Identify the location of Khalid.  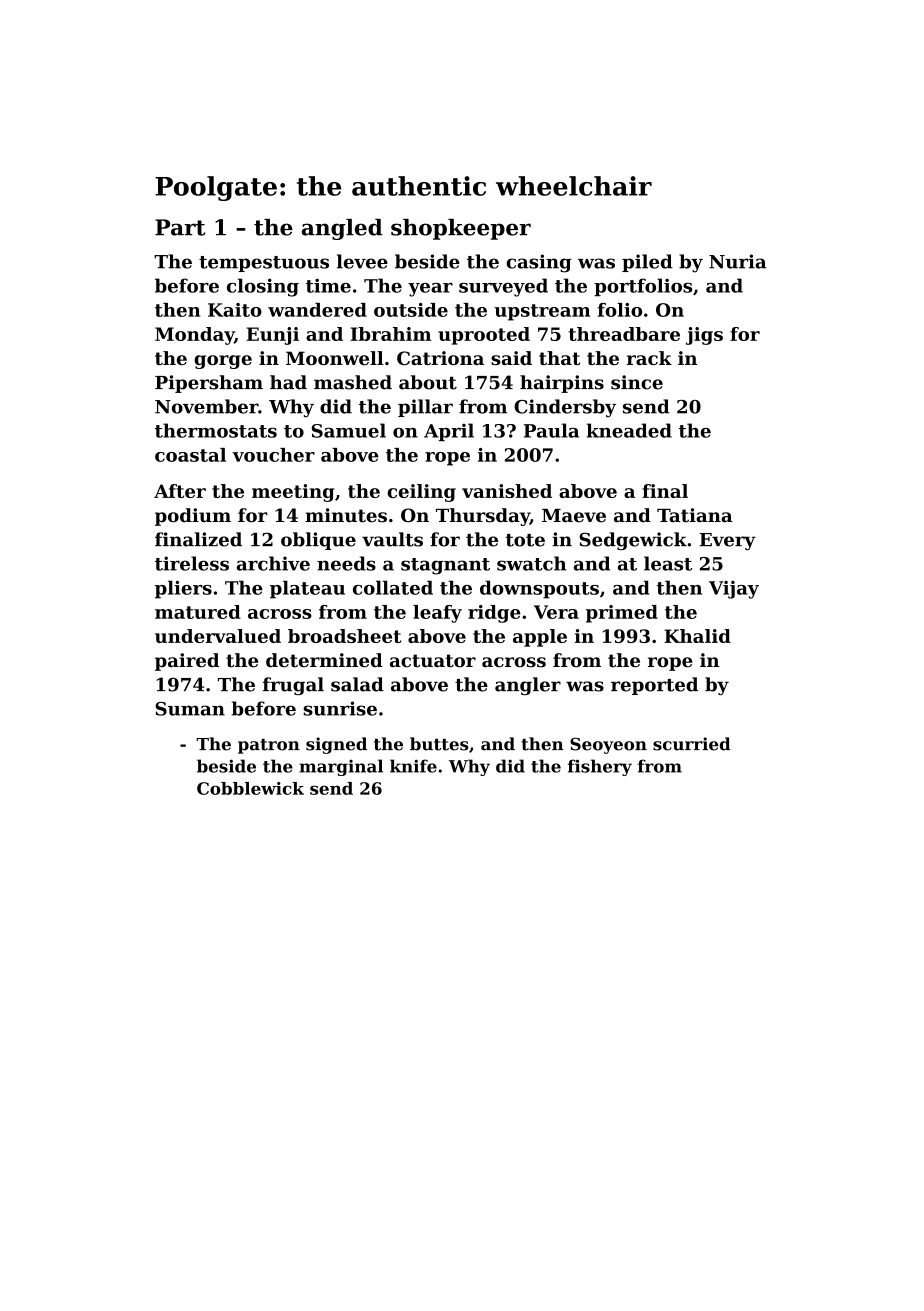
(697, 636).
